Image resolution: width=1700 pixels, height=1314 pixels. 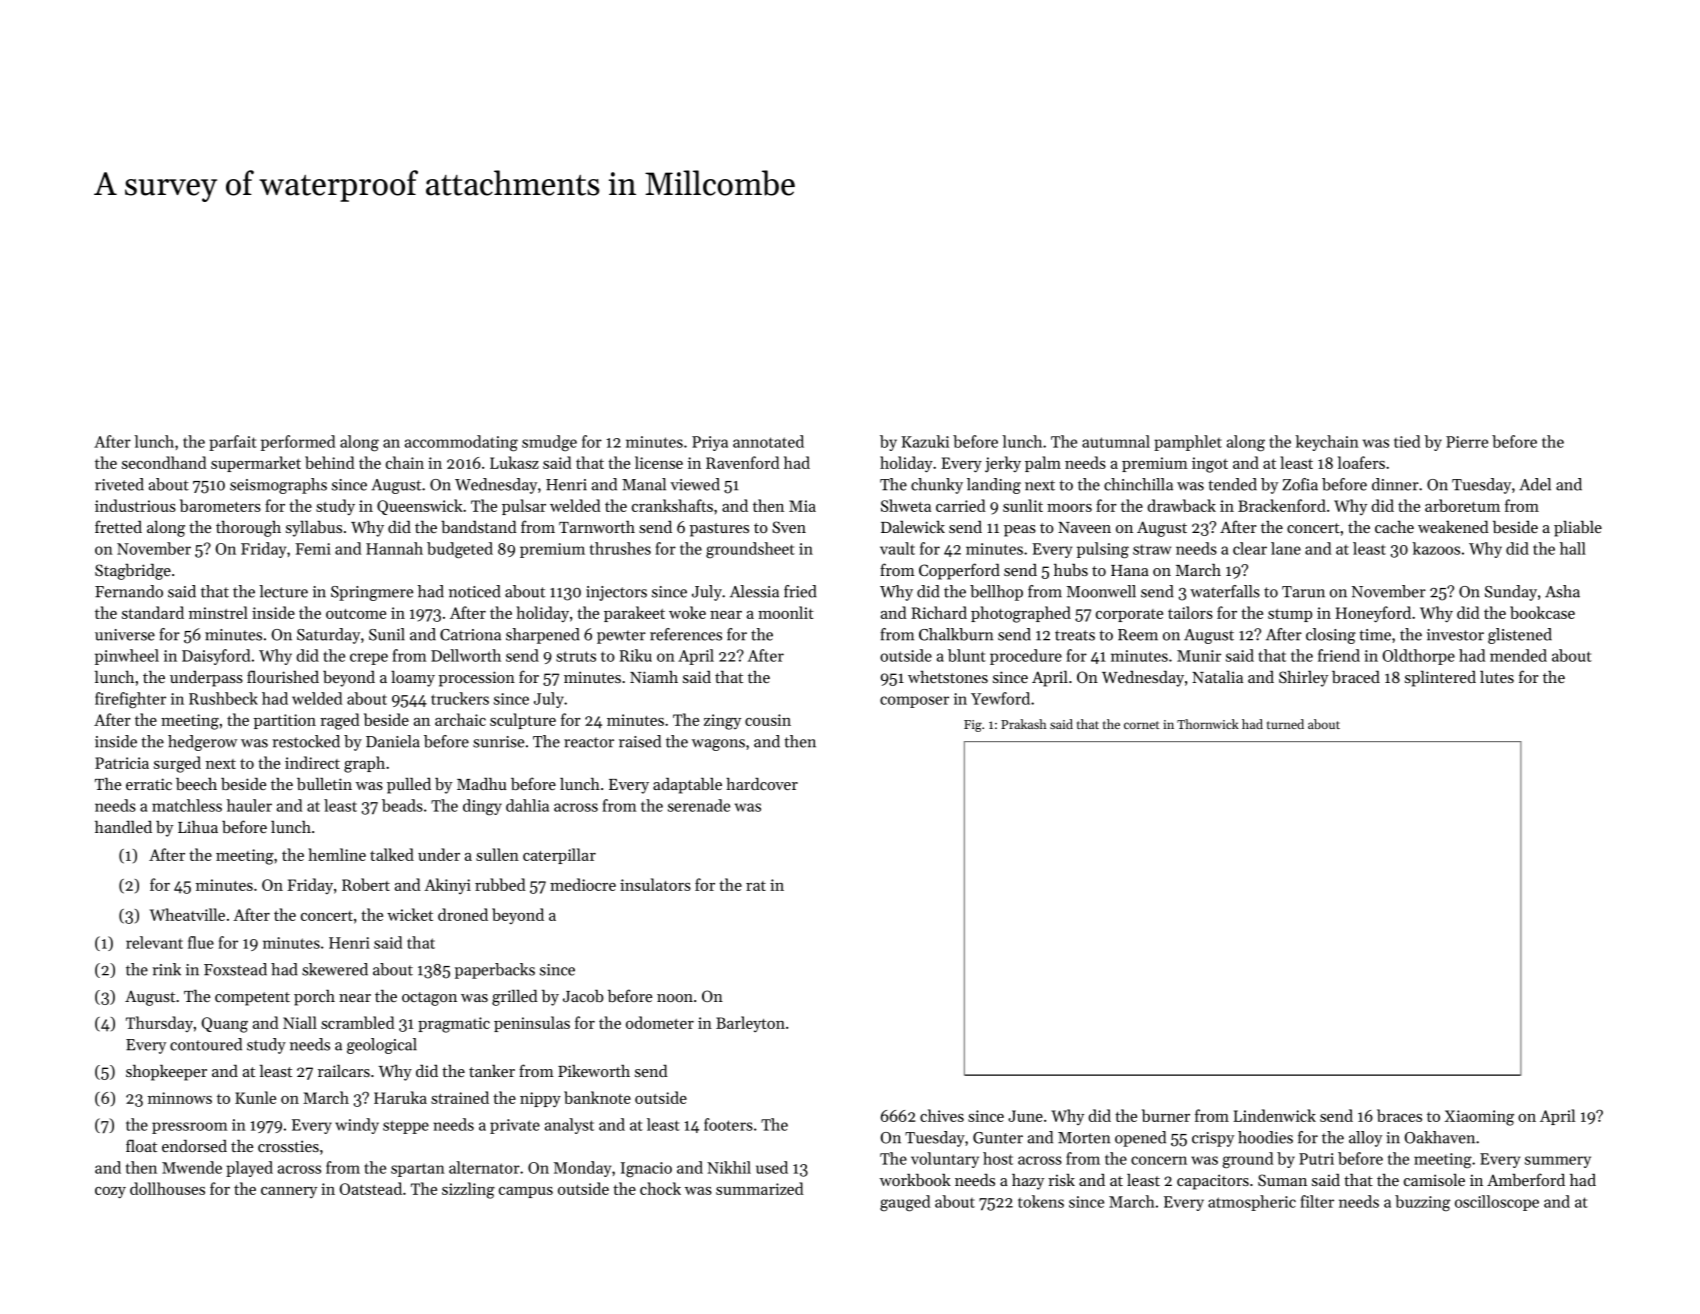 I want to click on noon, so click(x=675, y=998).
